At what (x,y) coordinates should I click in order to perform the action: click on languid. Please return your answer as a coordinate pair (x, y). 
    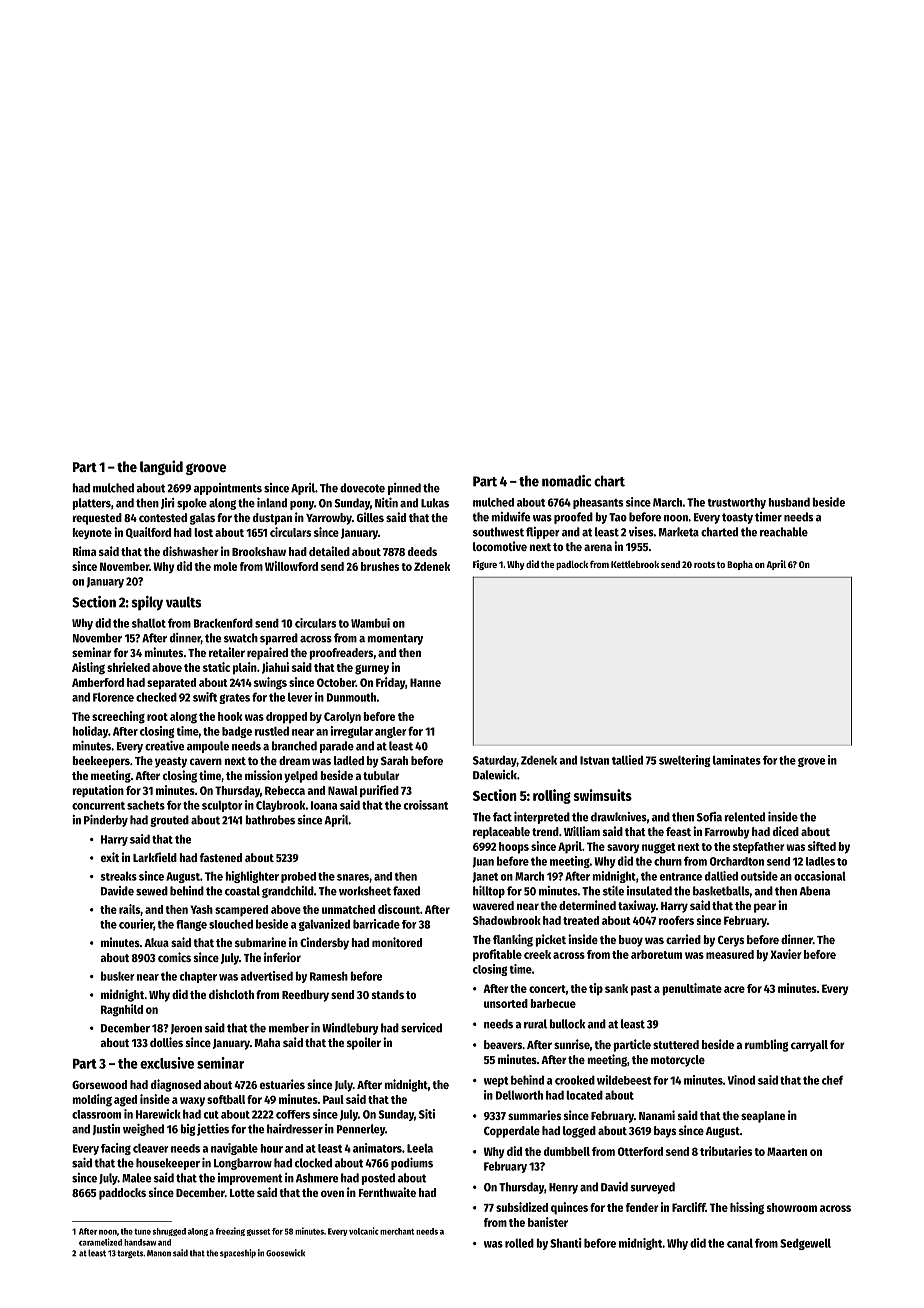
    Looking at the image, I should click on (161, 467).
